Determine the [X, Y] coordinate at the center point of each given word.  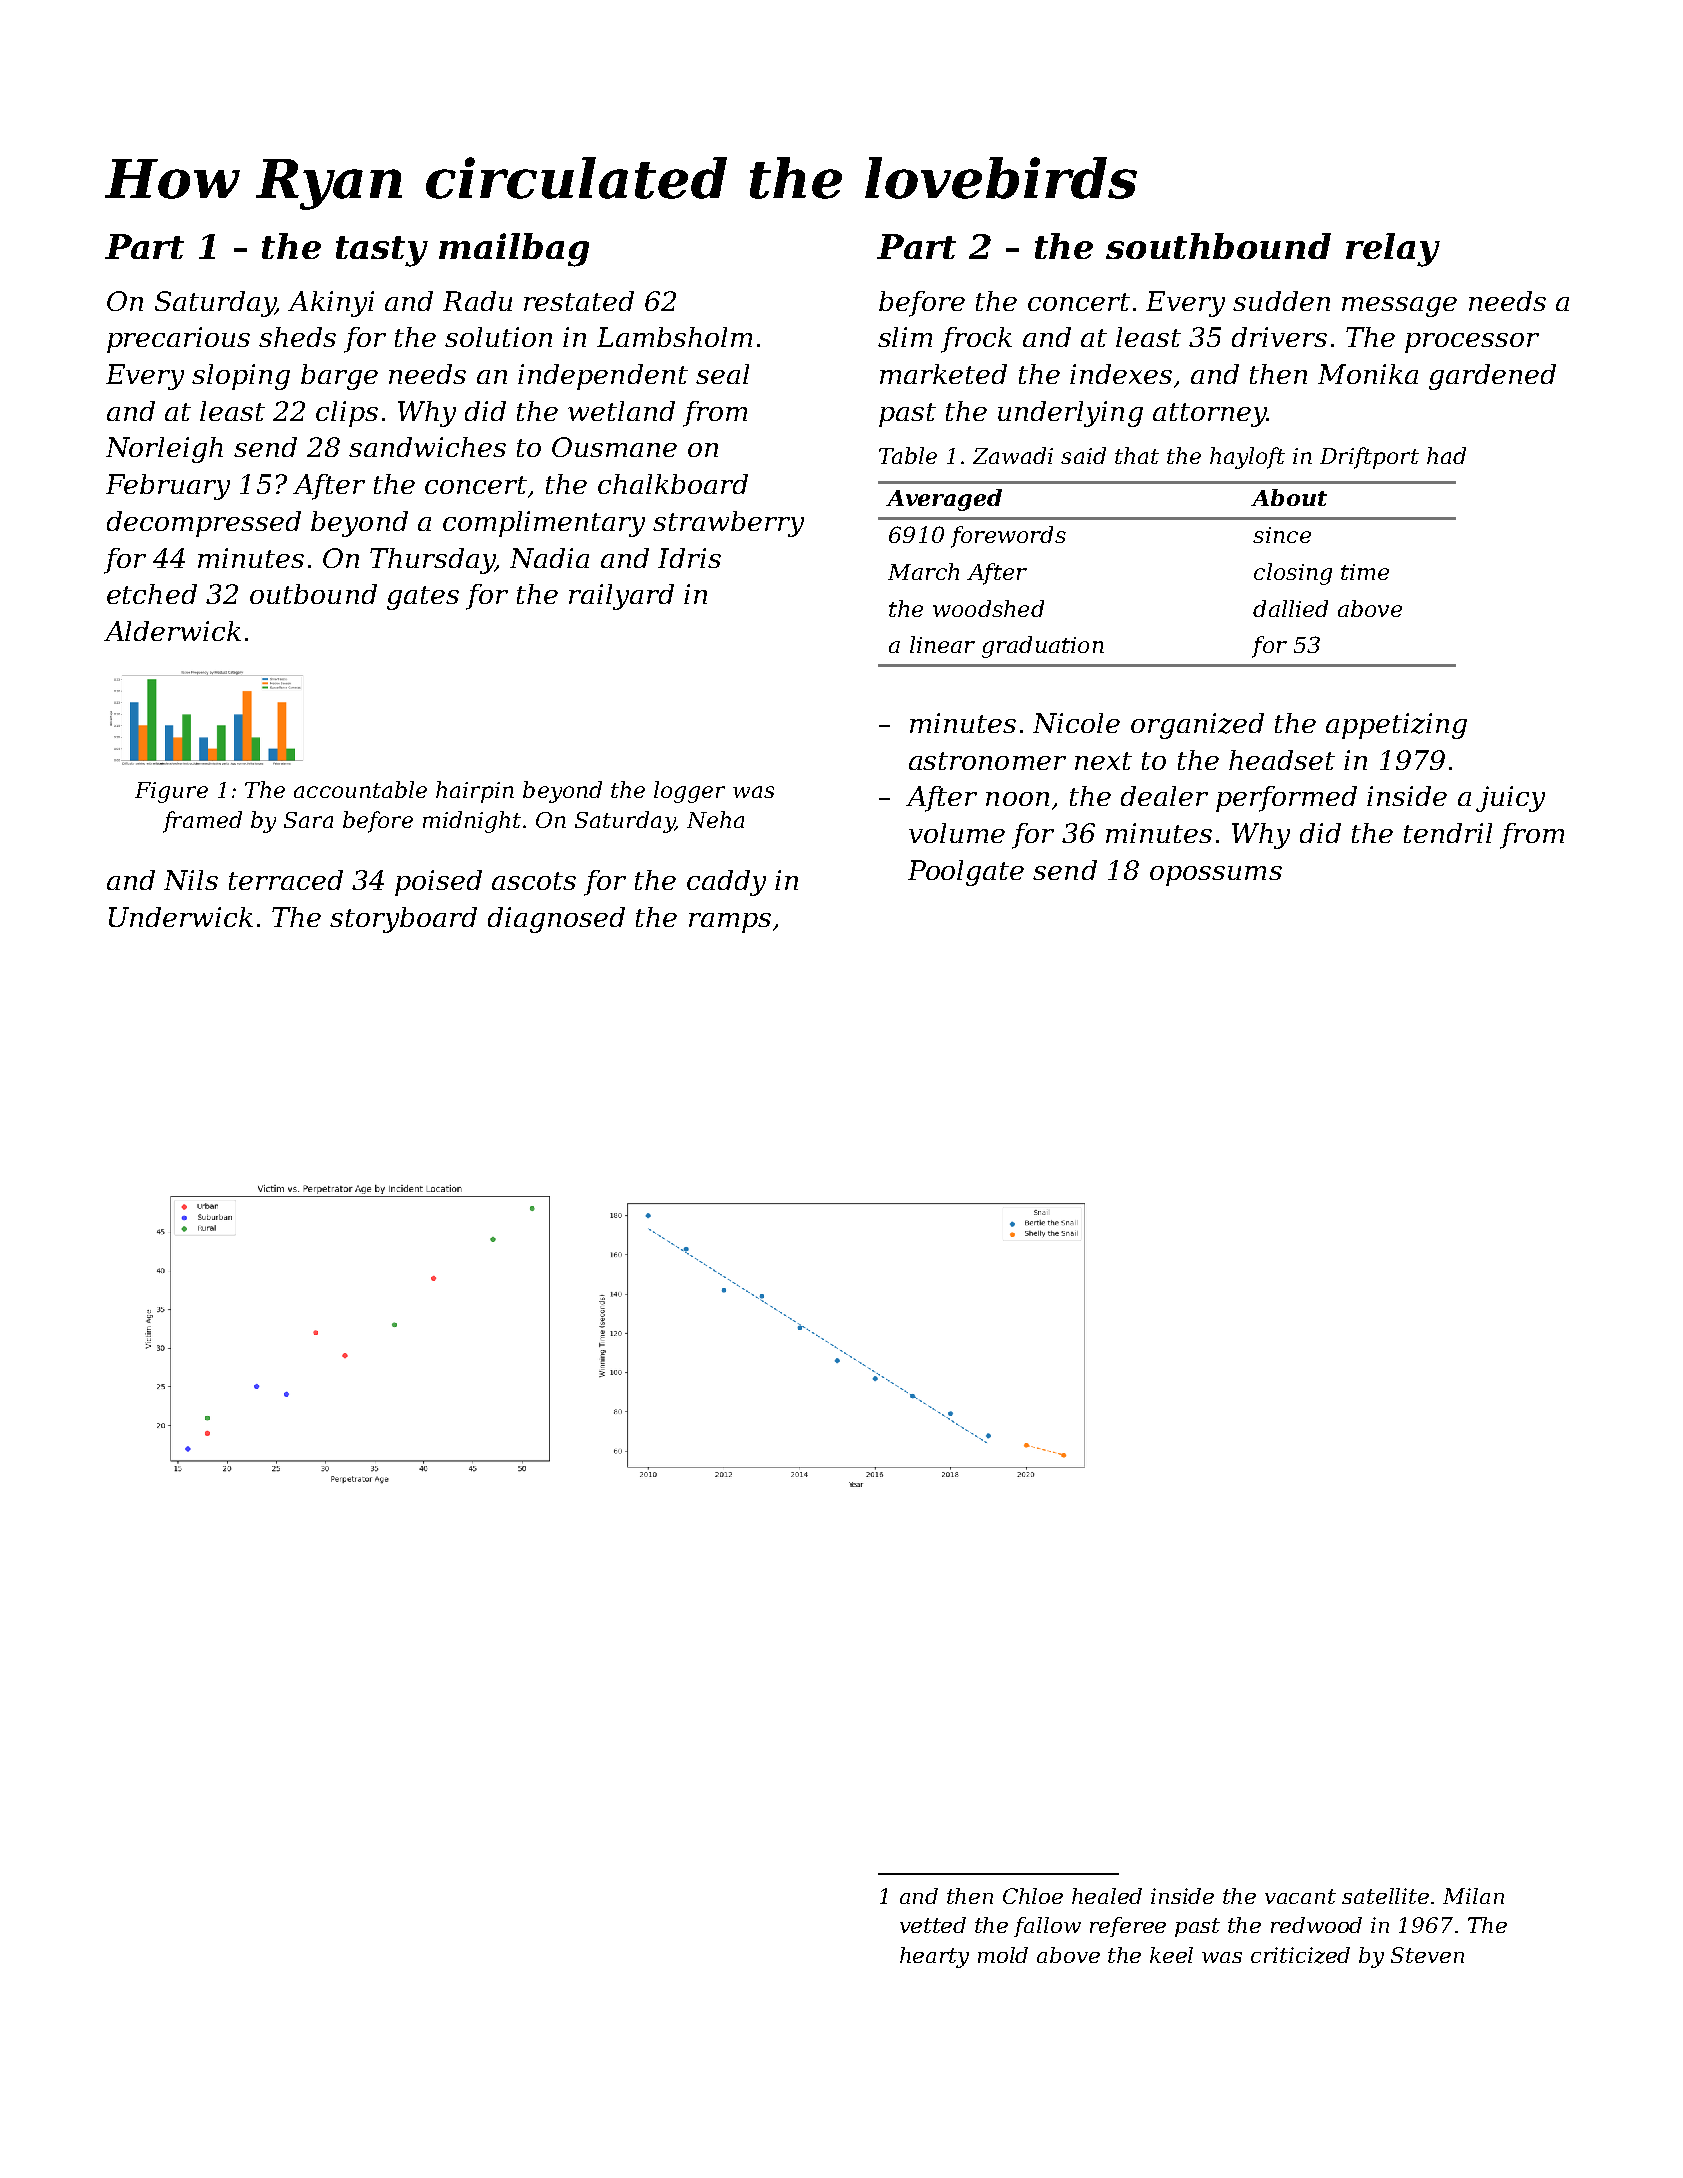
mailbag [514, 250]
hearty [934, 1957]
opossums [1216, 876]
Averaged [944, 500]
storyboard [403, 920]
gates [423, 598]
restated [579, 301]
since [1282, 535]
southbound [1218, 246]
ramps [730, 923]
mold [1003, 1955]
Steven [1427, 1955]
